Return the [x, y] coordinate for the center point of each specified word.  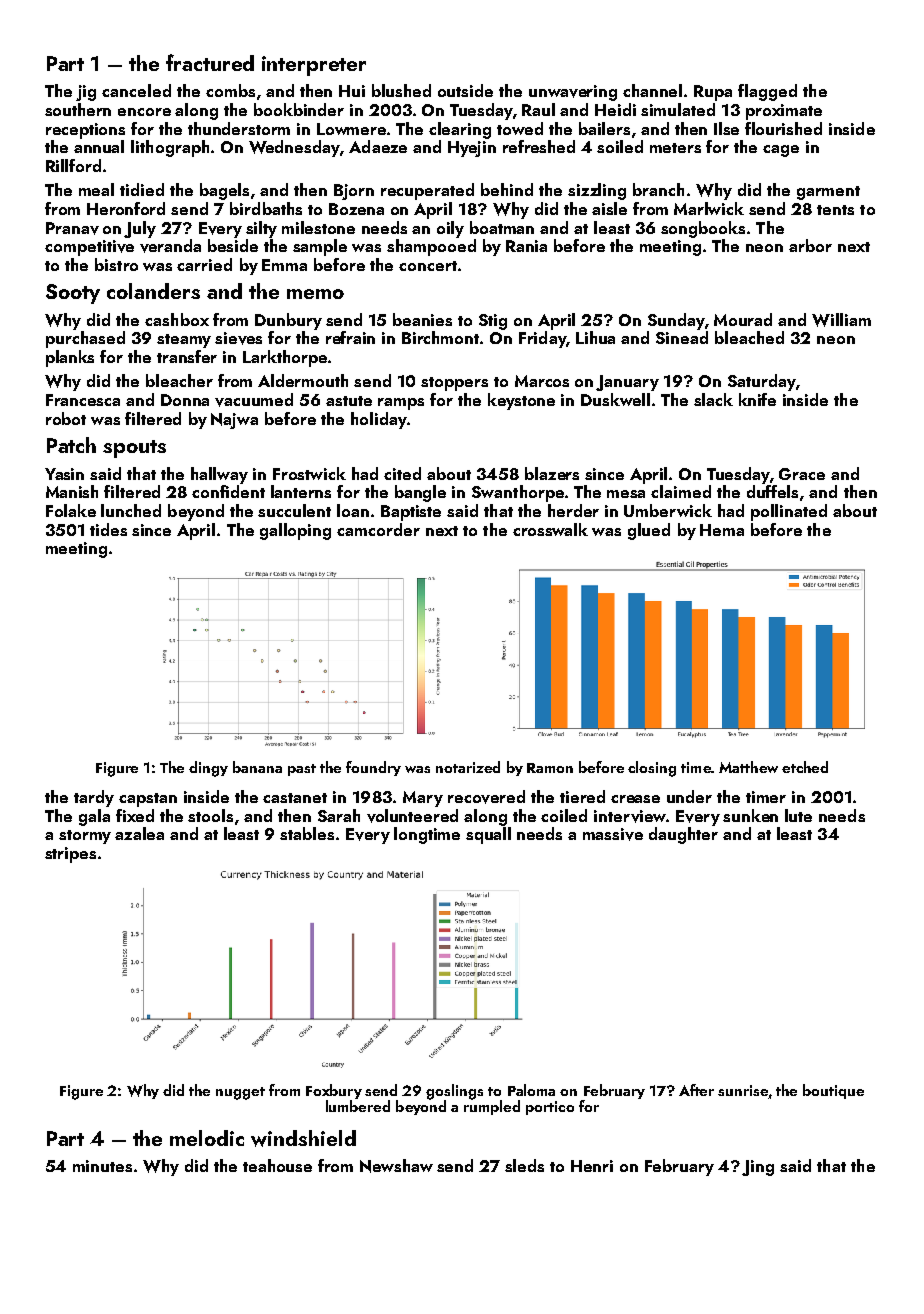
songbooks [703, 229]
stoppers [454, 384]
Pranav [72, 228]
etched [805, 767]
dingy [208, 769]
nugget [240, 1093]
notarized [468, 767]
